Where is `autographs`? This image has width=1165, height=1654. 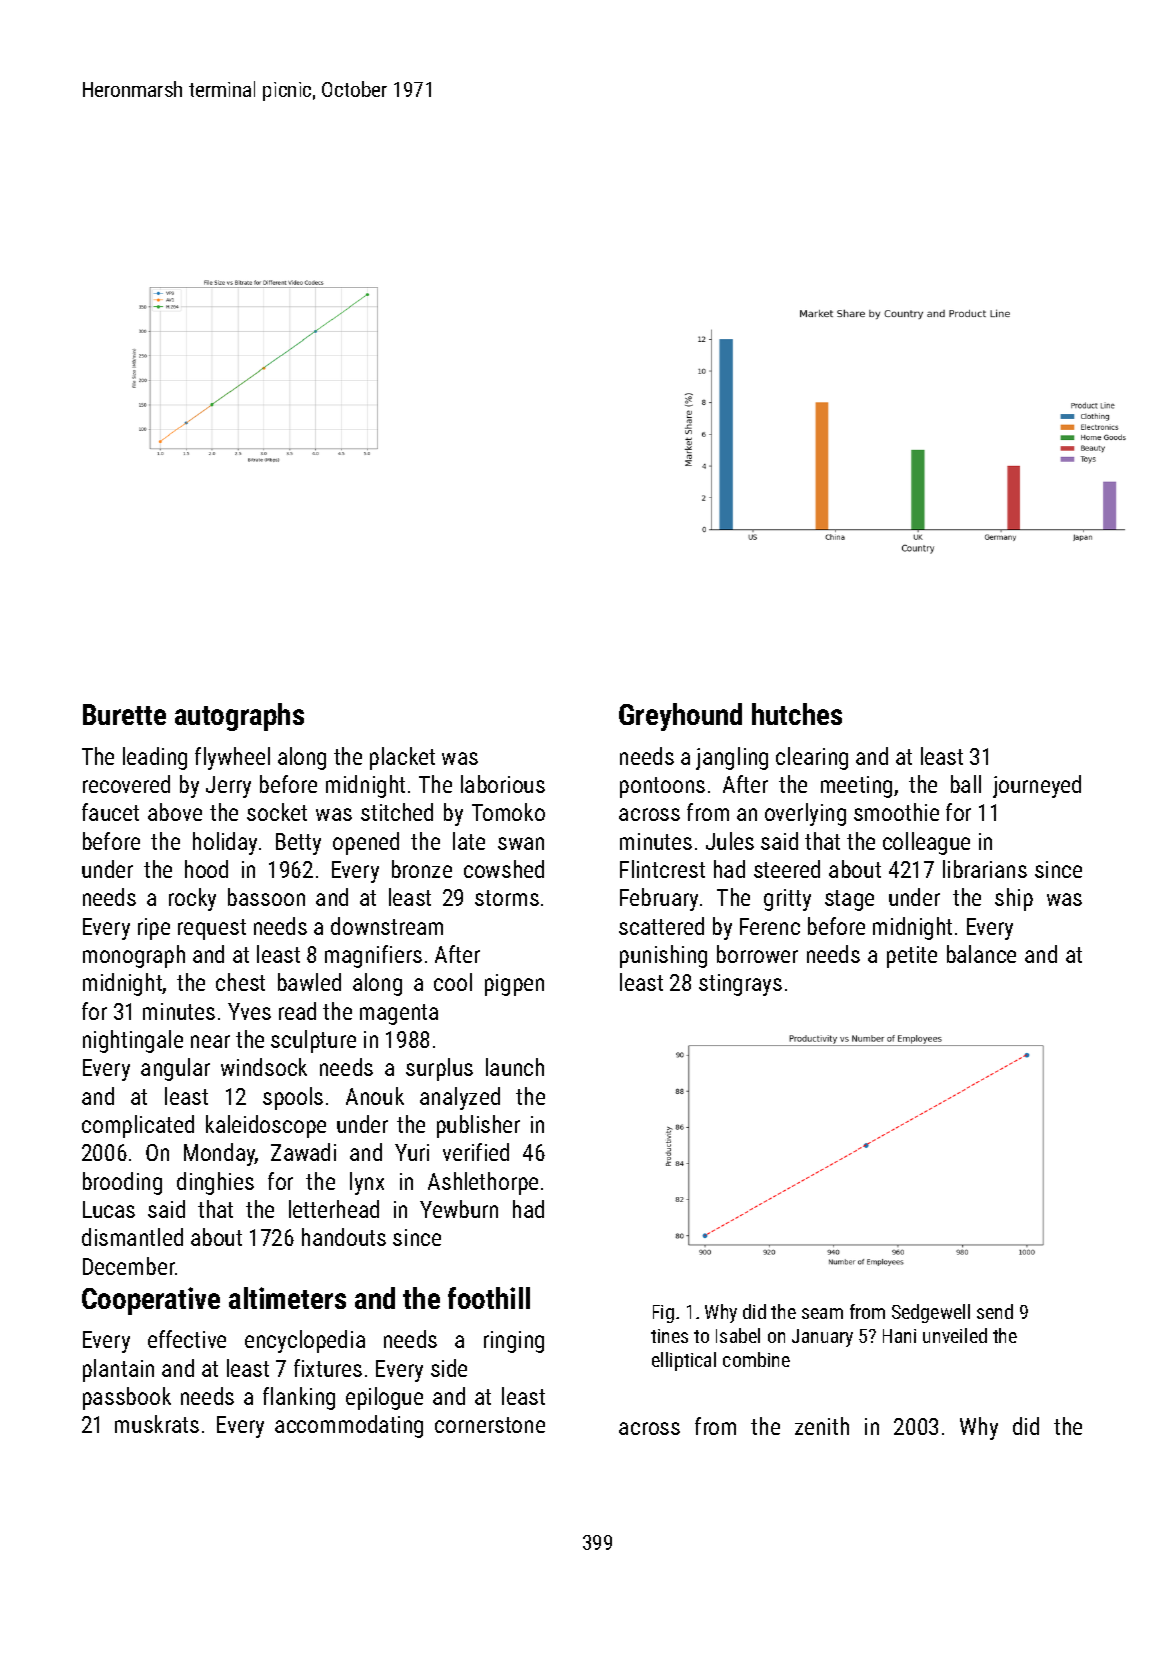 autographs is located at coordinates (239, 717).
